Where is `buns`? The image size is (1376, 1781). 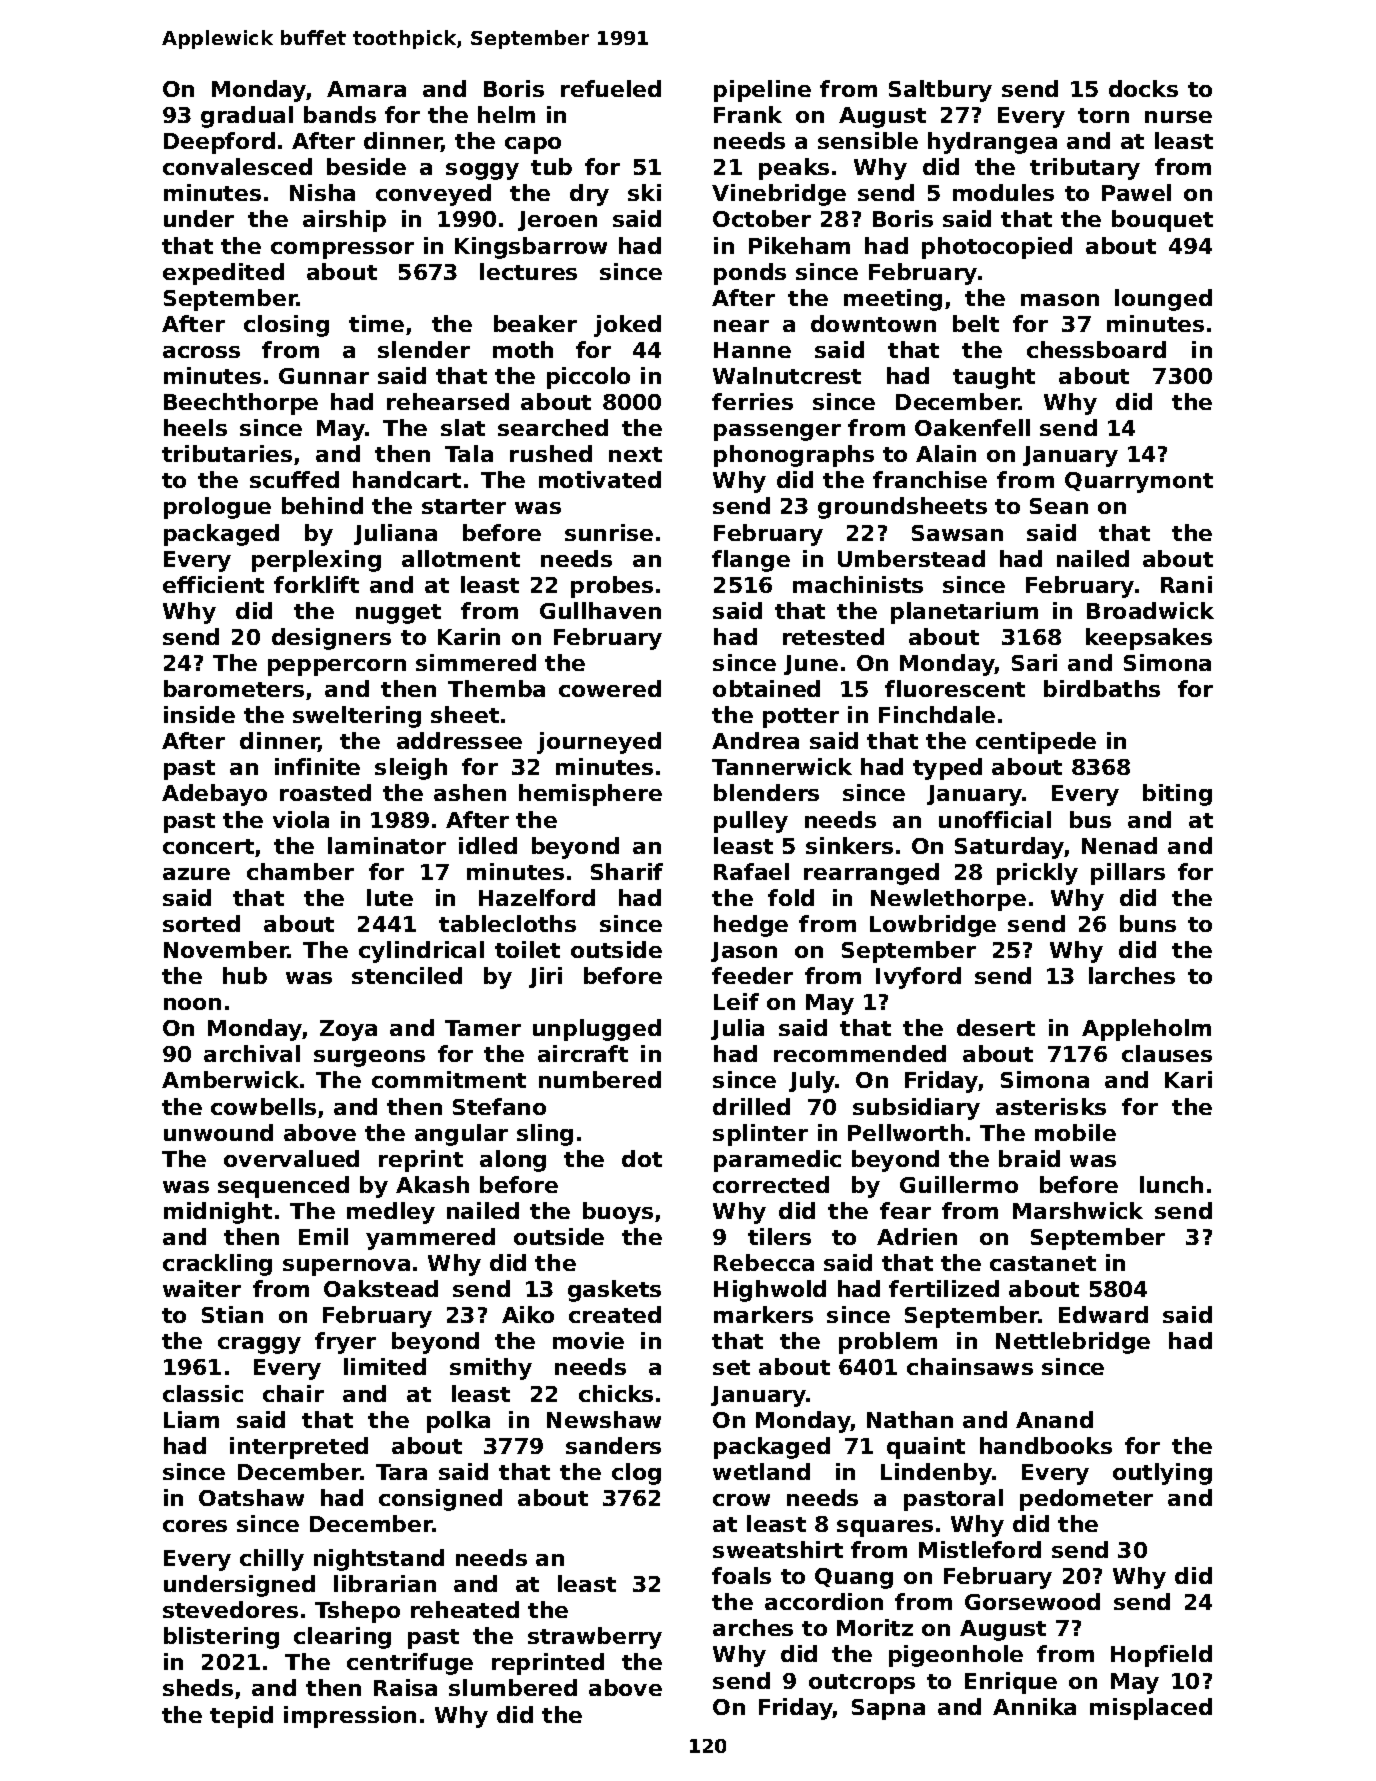
buns is located at coordinates (1148, 923).
